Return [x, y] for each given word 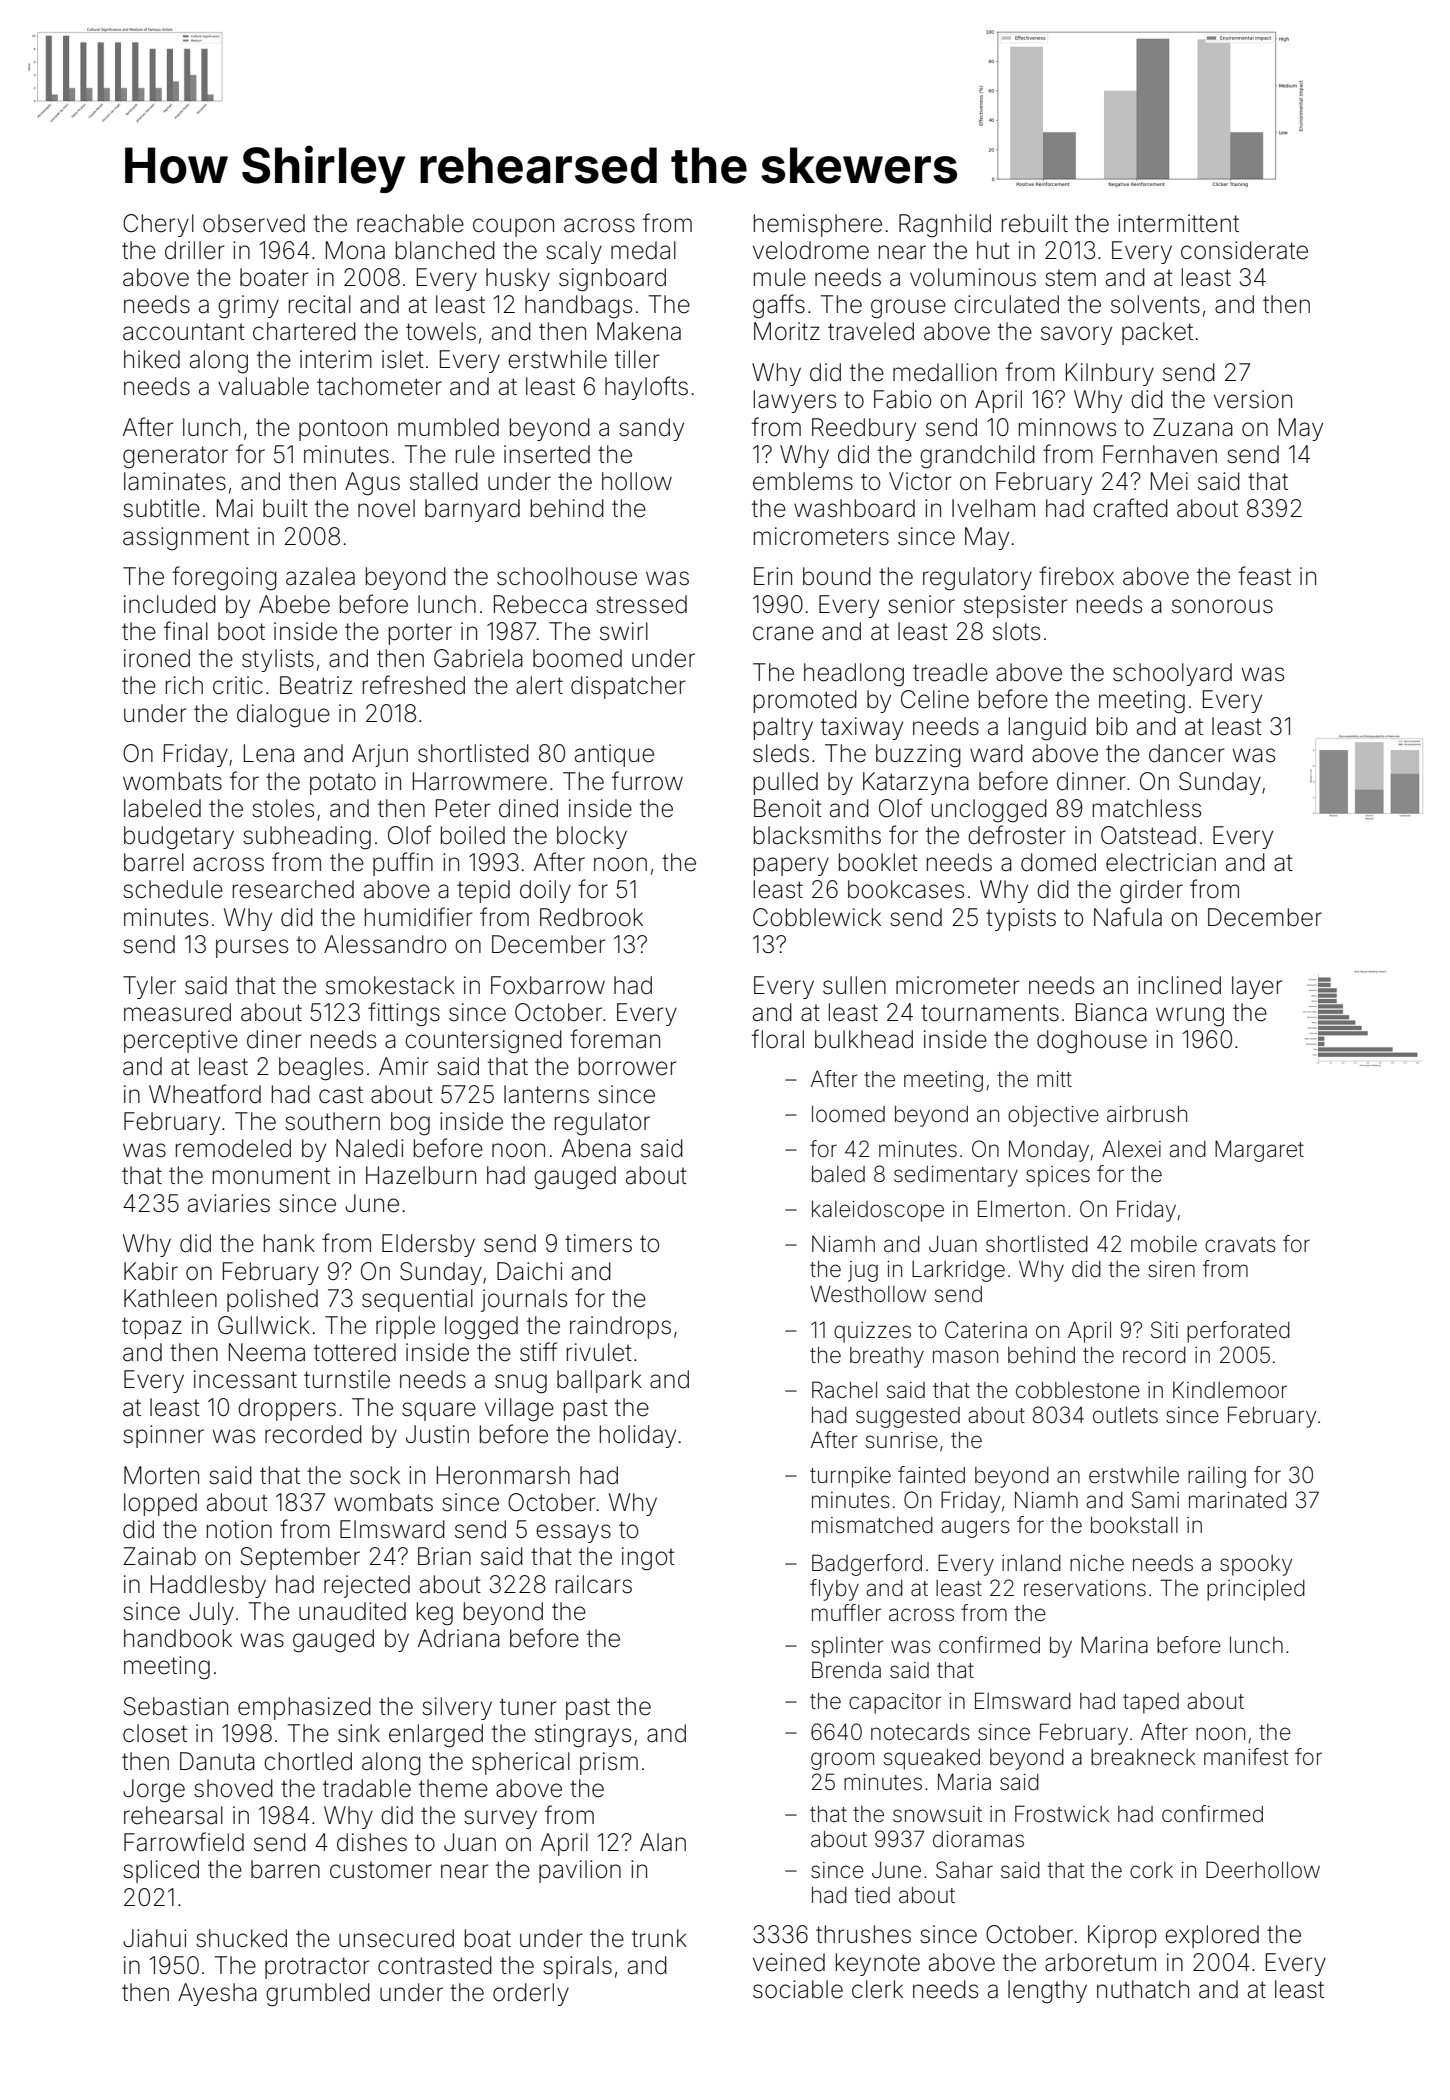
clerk [877, 1989]
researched [293, 889]
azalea [320, 576]
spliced [161, 1871]
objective [1053, 1116]
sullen [854, 985]
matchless [1147, 808]
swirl [624, 631]
